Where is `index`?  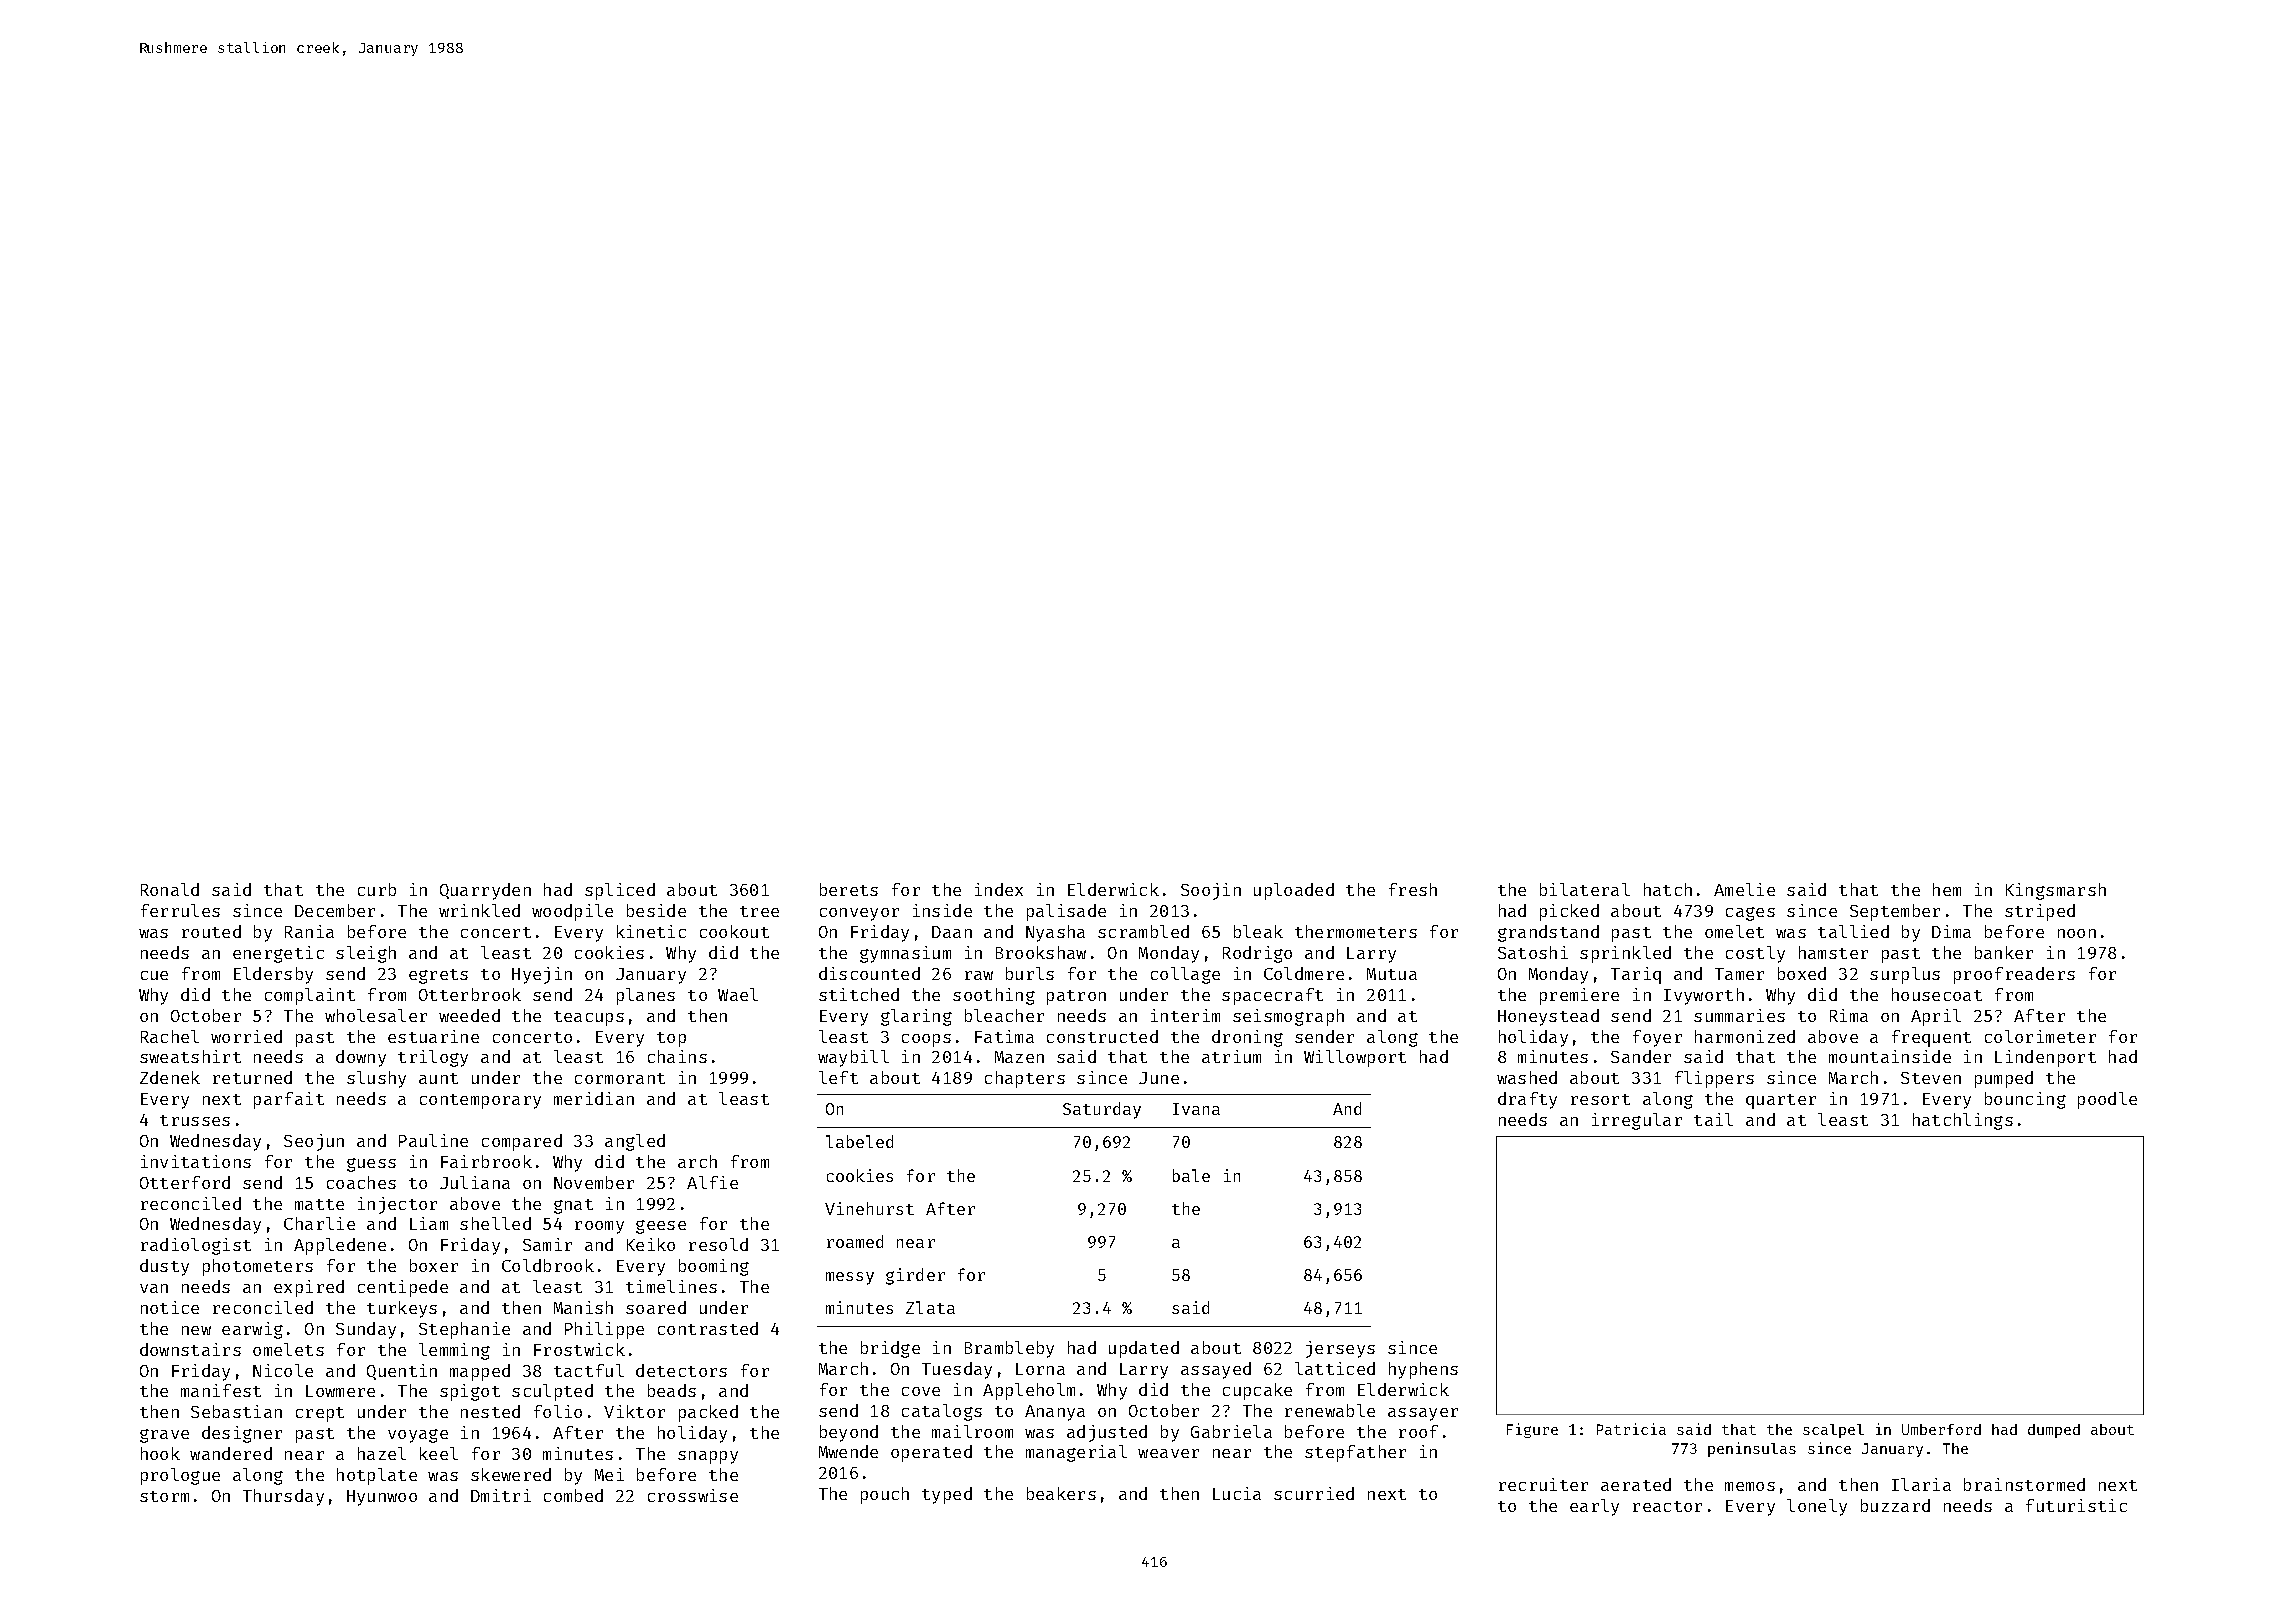 index is located at coordinates (999, 889).
